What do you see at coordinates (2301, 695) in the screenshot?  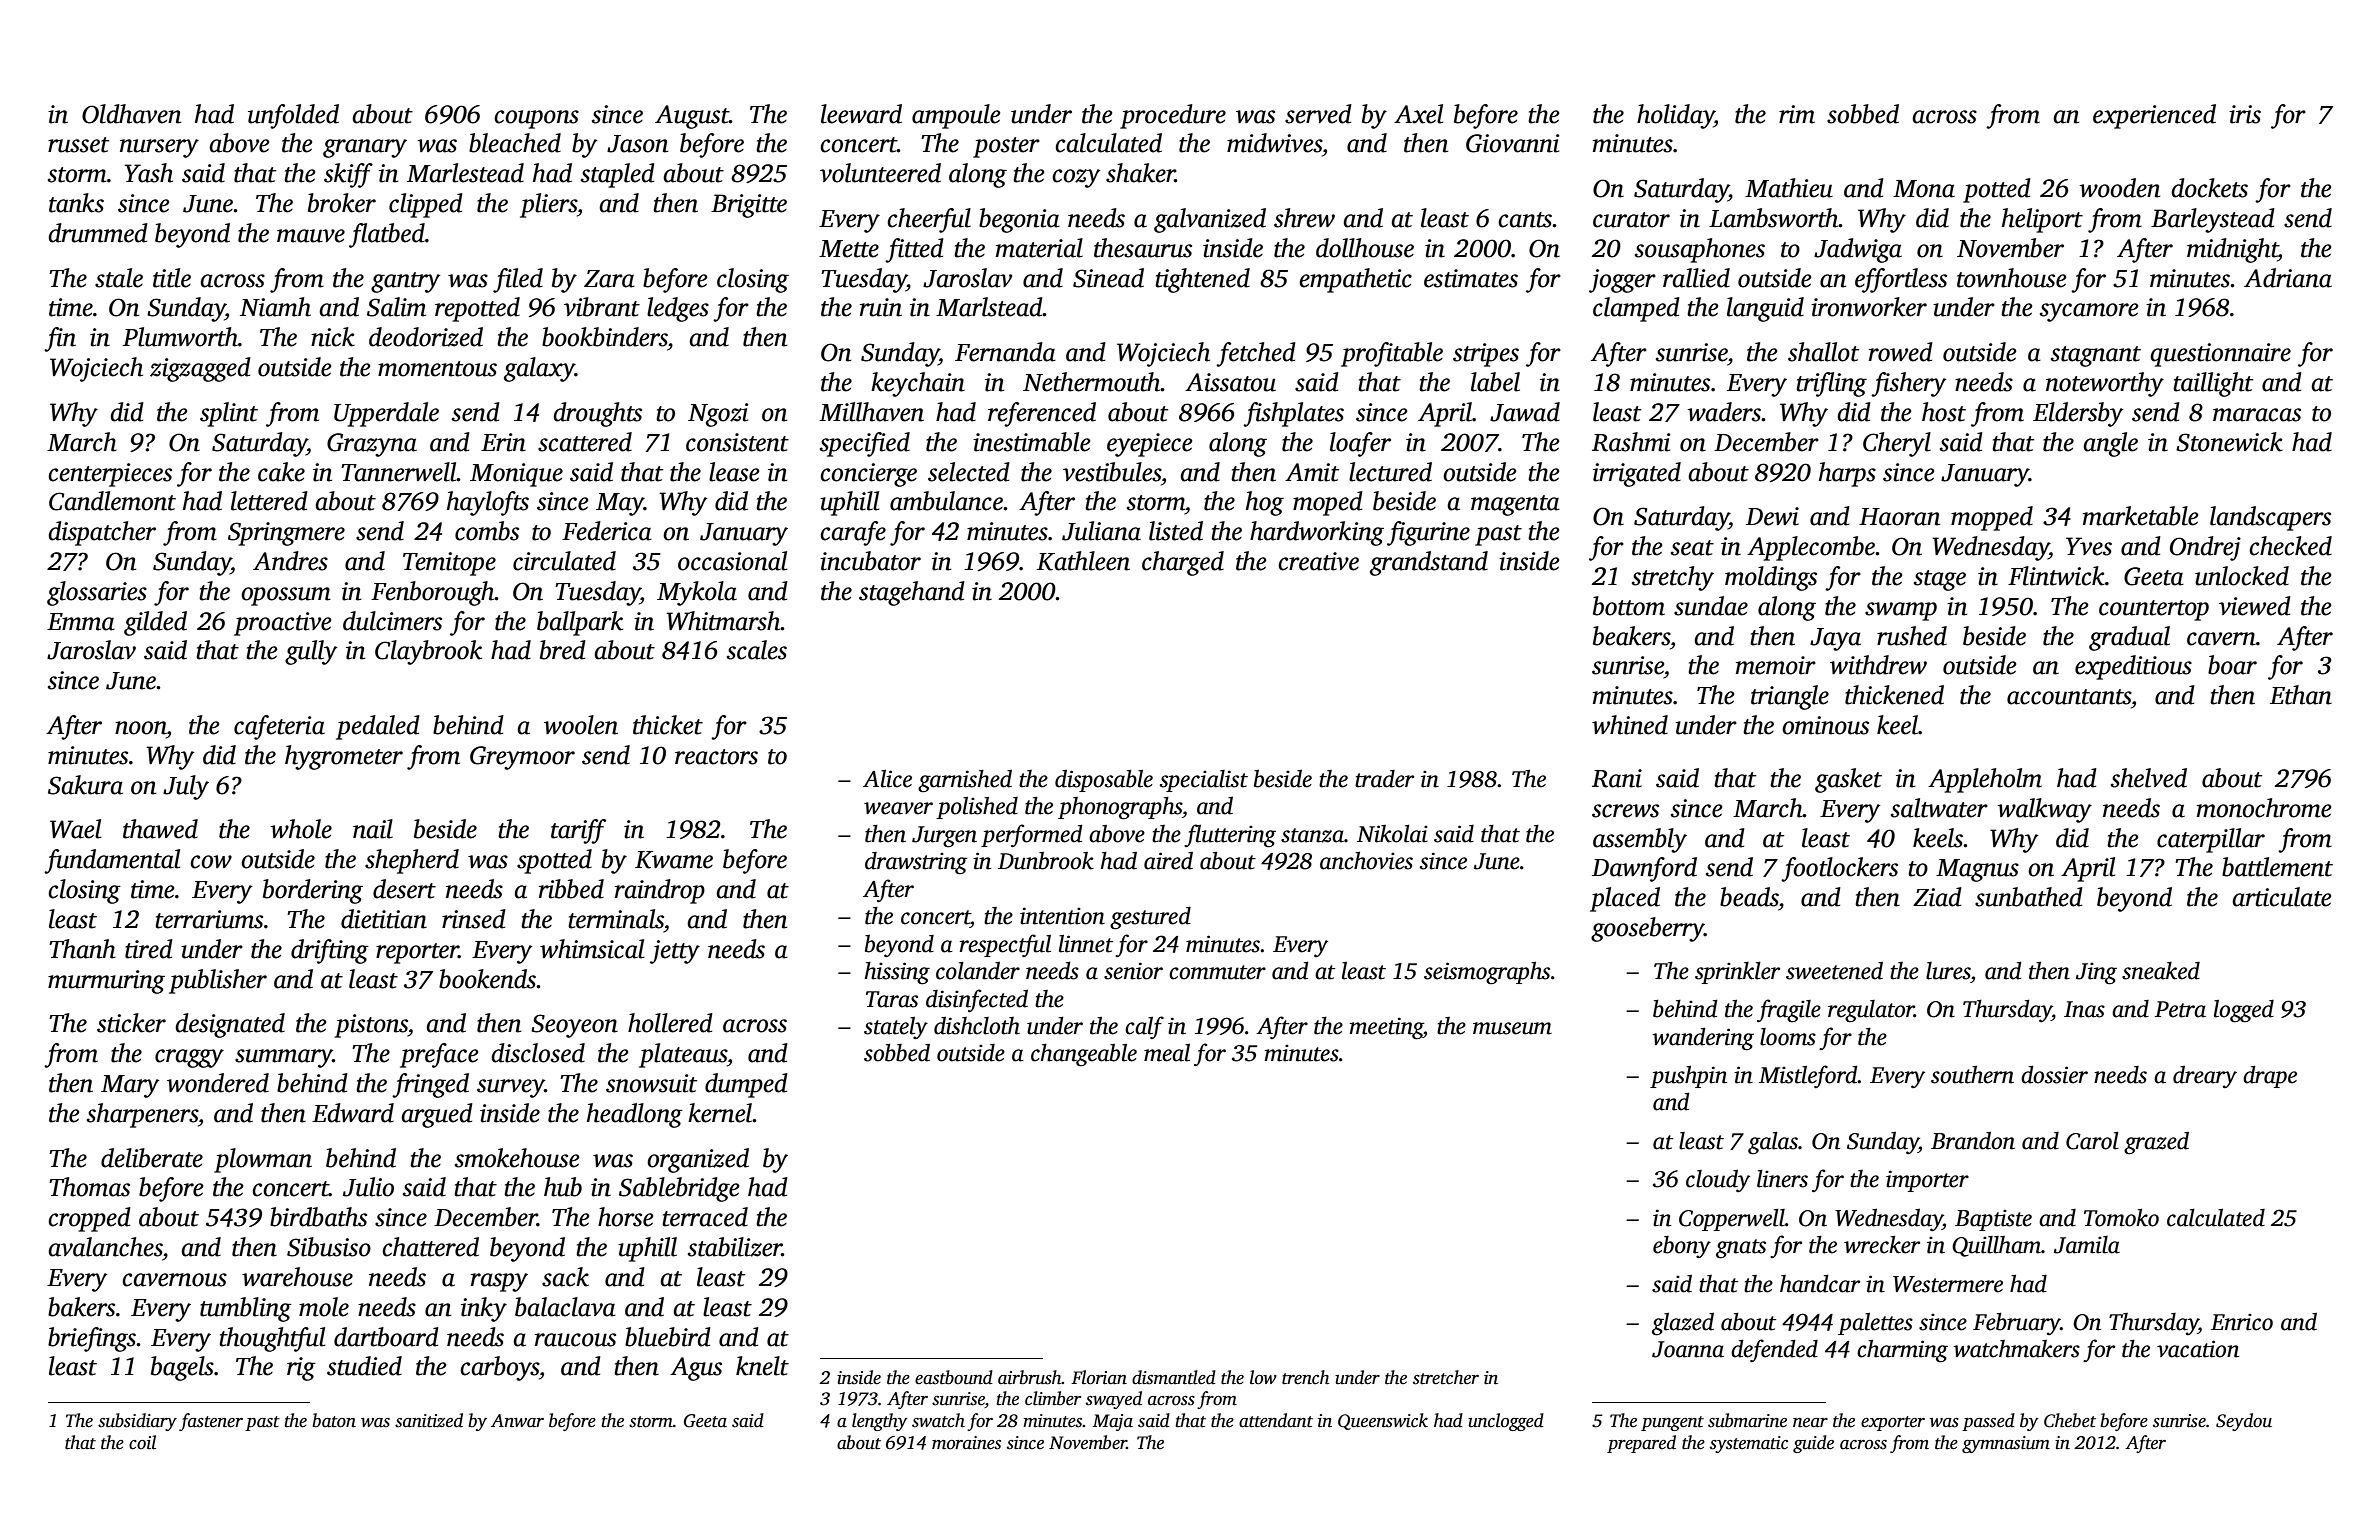 I see `Ethan` at bounding box center [2301, 695].
